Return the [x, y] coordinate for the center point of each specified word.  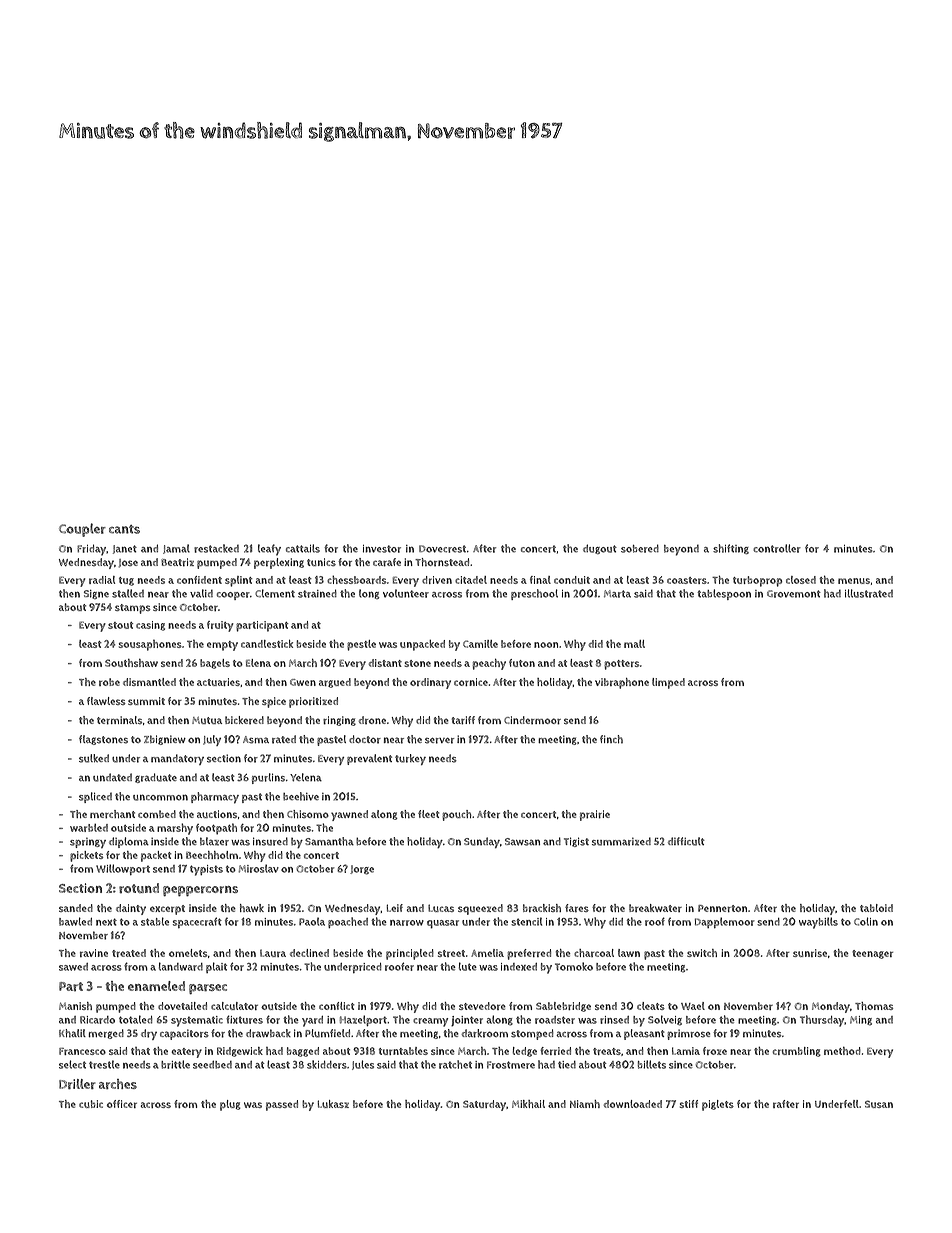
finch [611, 739]
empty [222, 646]
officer [122, 1104]
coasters [687, 580]
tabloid [876, 908]
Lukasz [333, 1104]
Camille [480, 644]
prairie [595, 815]
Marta [617, 594]
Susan [879, 1104]
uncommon [160, 797]
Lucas [441, 908]
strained [317, 593]
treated [129, 953]
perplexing [279, 563]
